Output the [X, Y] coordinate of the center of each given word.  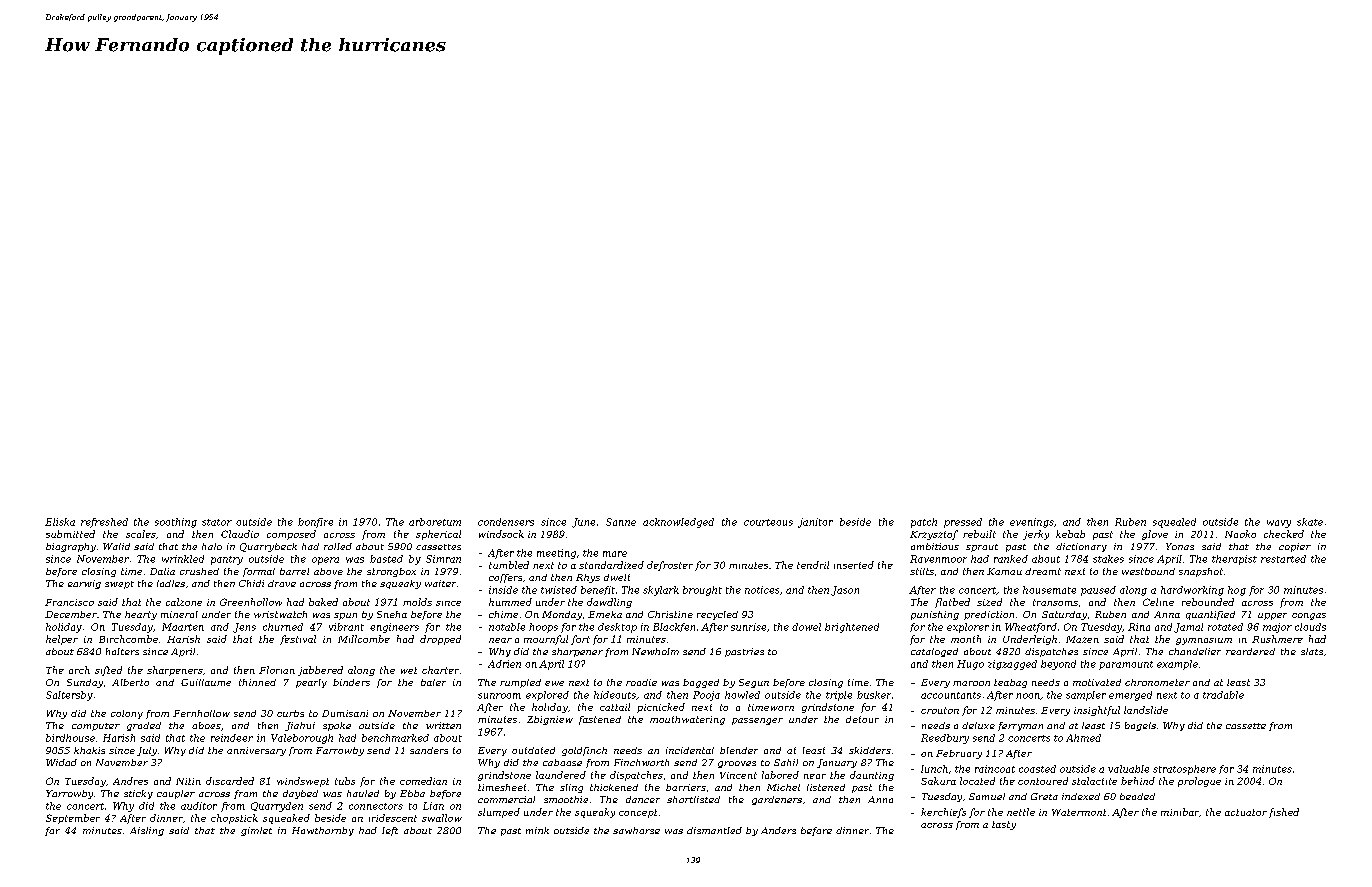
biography [71, 547]
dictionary [1081, 547]
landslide [1146, 710]
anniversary [256, 751]
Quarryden [277, 807]
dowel [806, 627]
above [328, 571]
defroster [670, 566]
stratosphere [1184, 770]
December [71, 614]
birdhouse [70, 738]
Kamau [1004, 571]
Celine [1158, 602]
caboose [562, 762]
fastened [600, 720]
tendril [813, 565]
